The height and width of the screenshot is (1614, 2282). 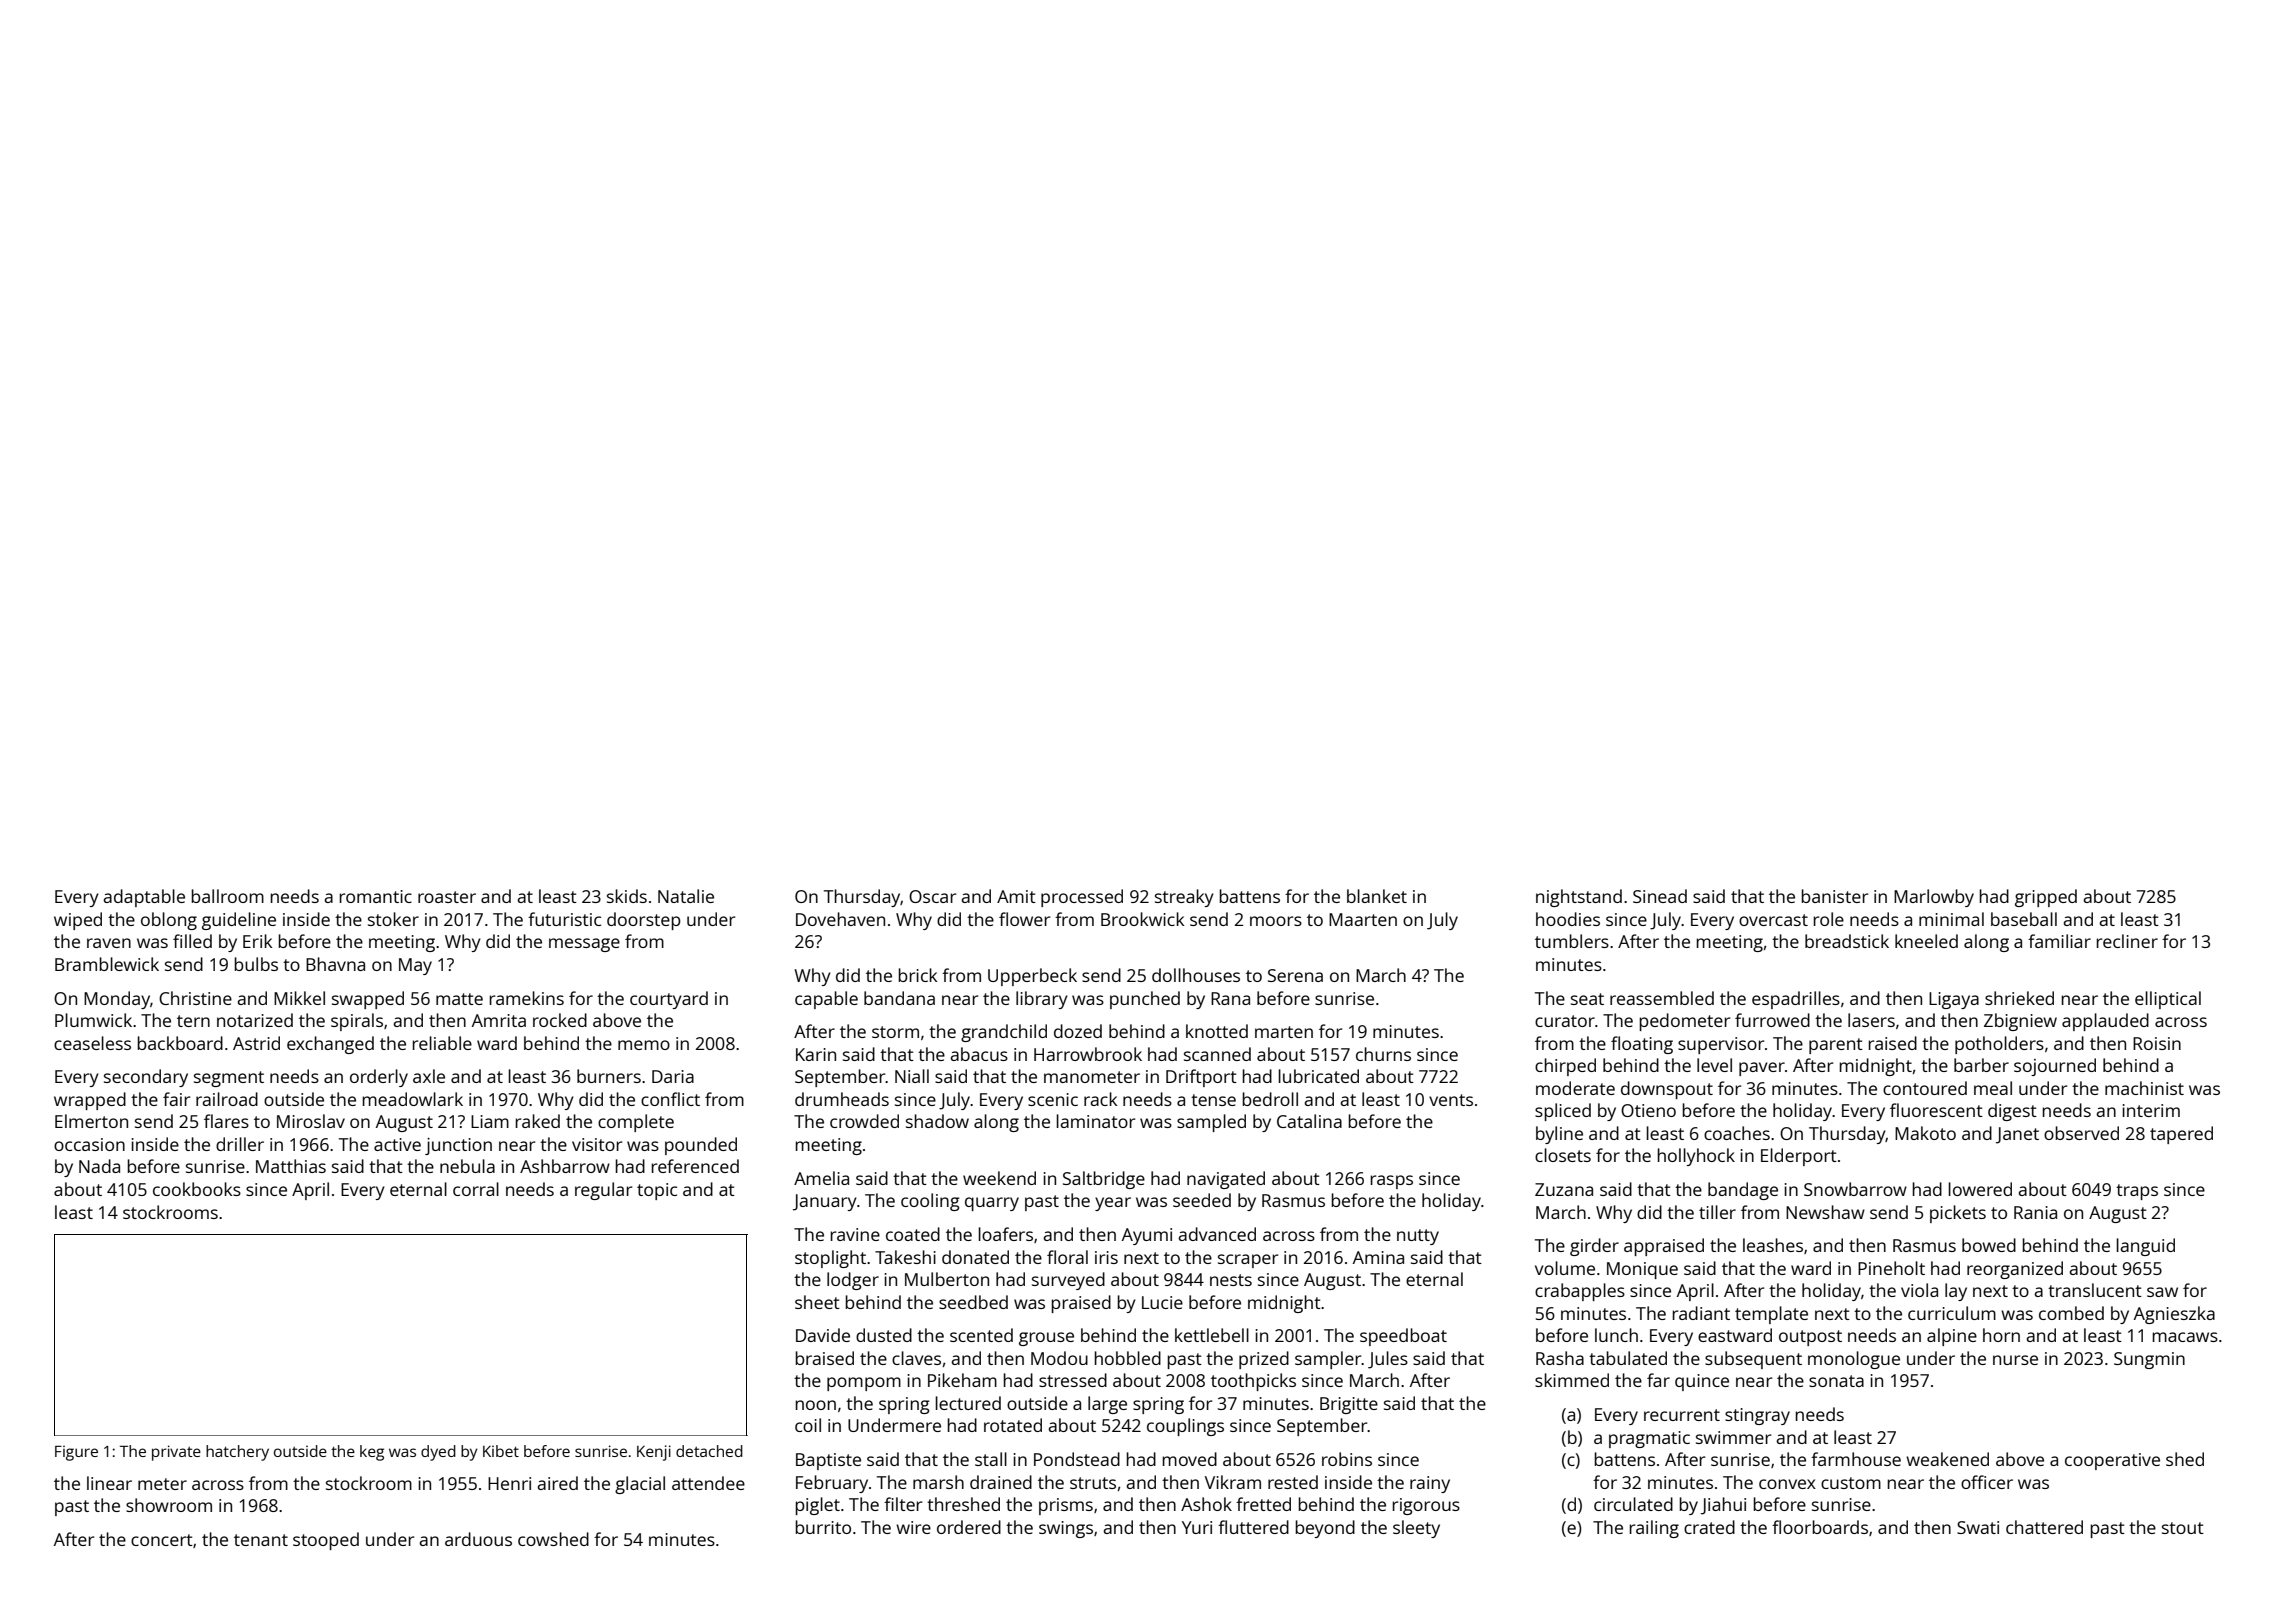 I want to click on burrito, so click(x=823, y=1527).
